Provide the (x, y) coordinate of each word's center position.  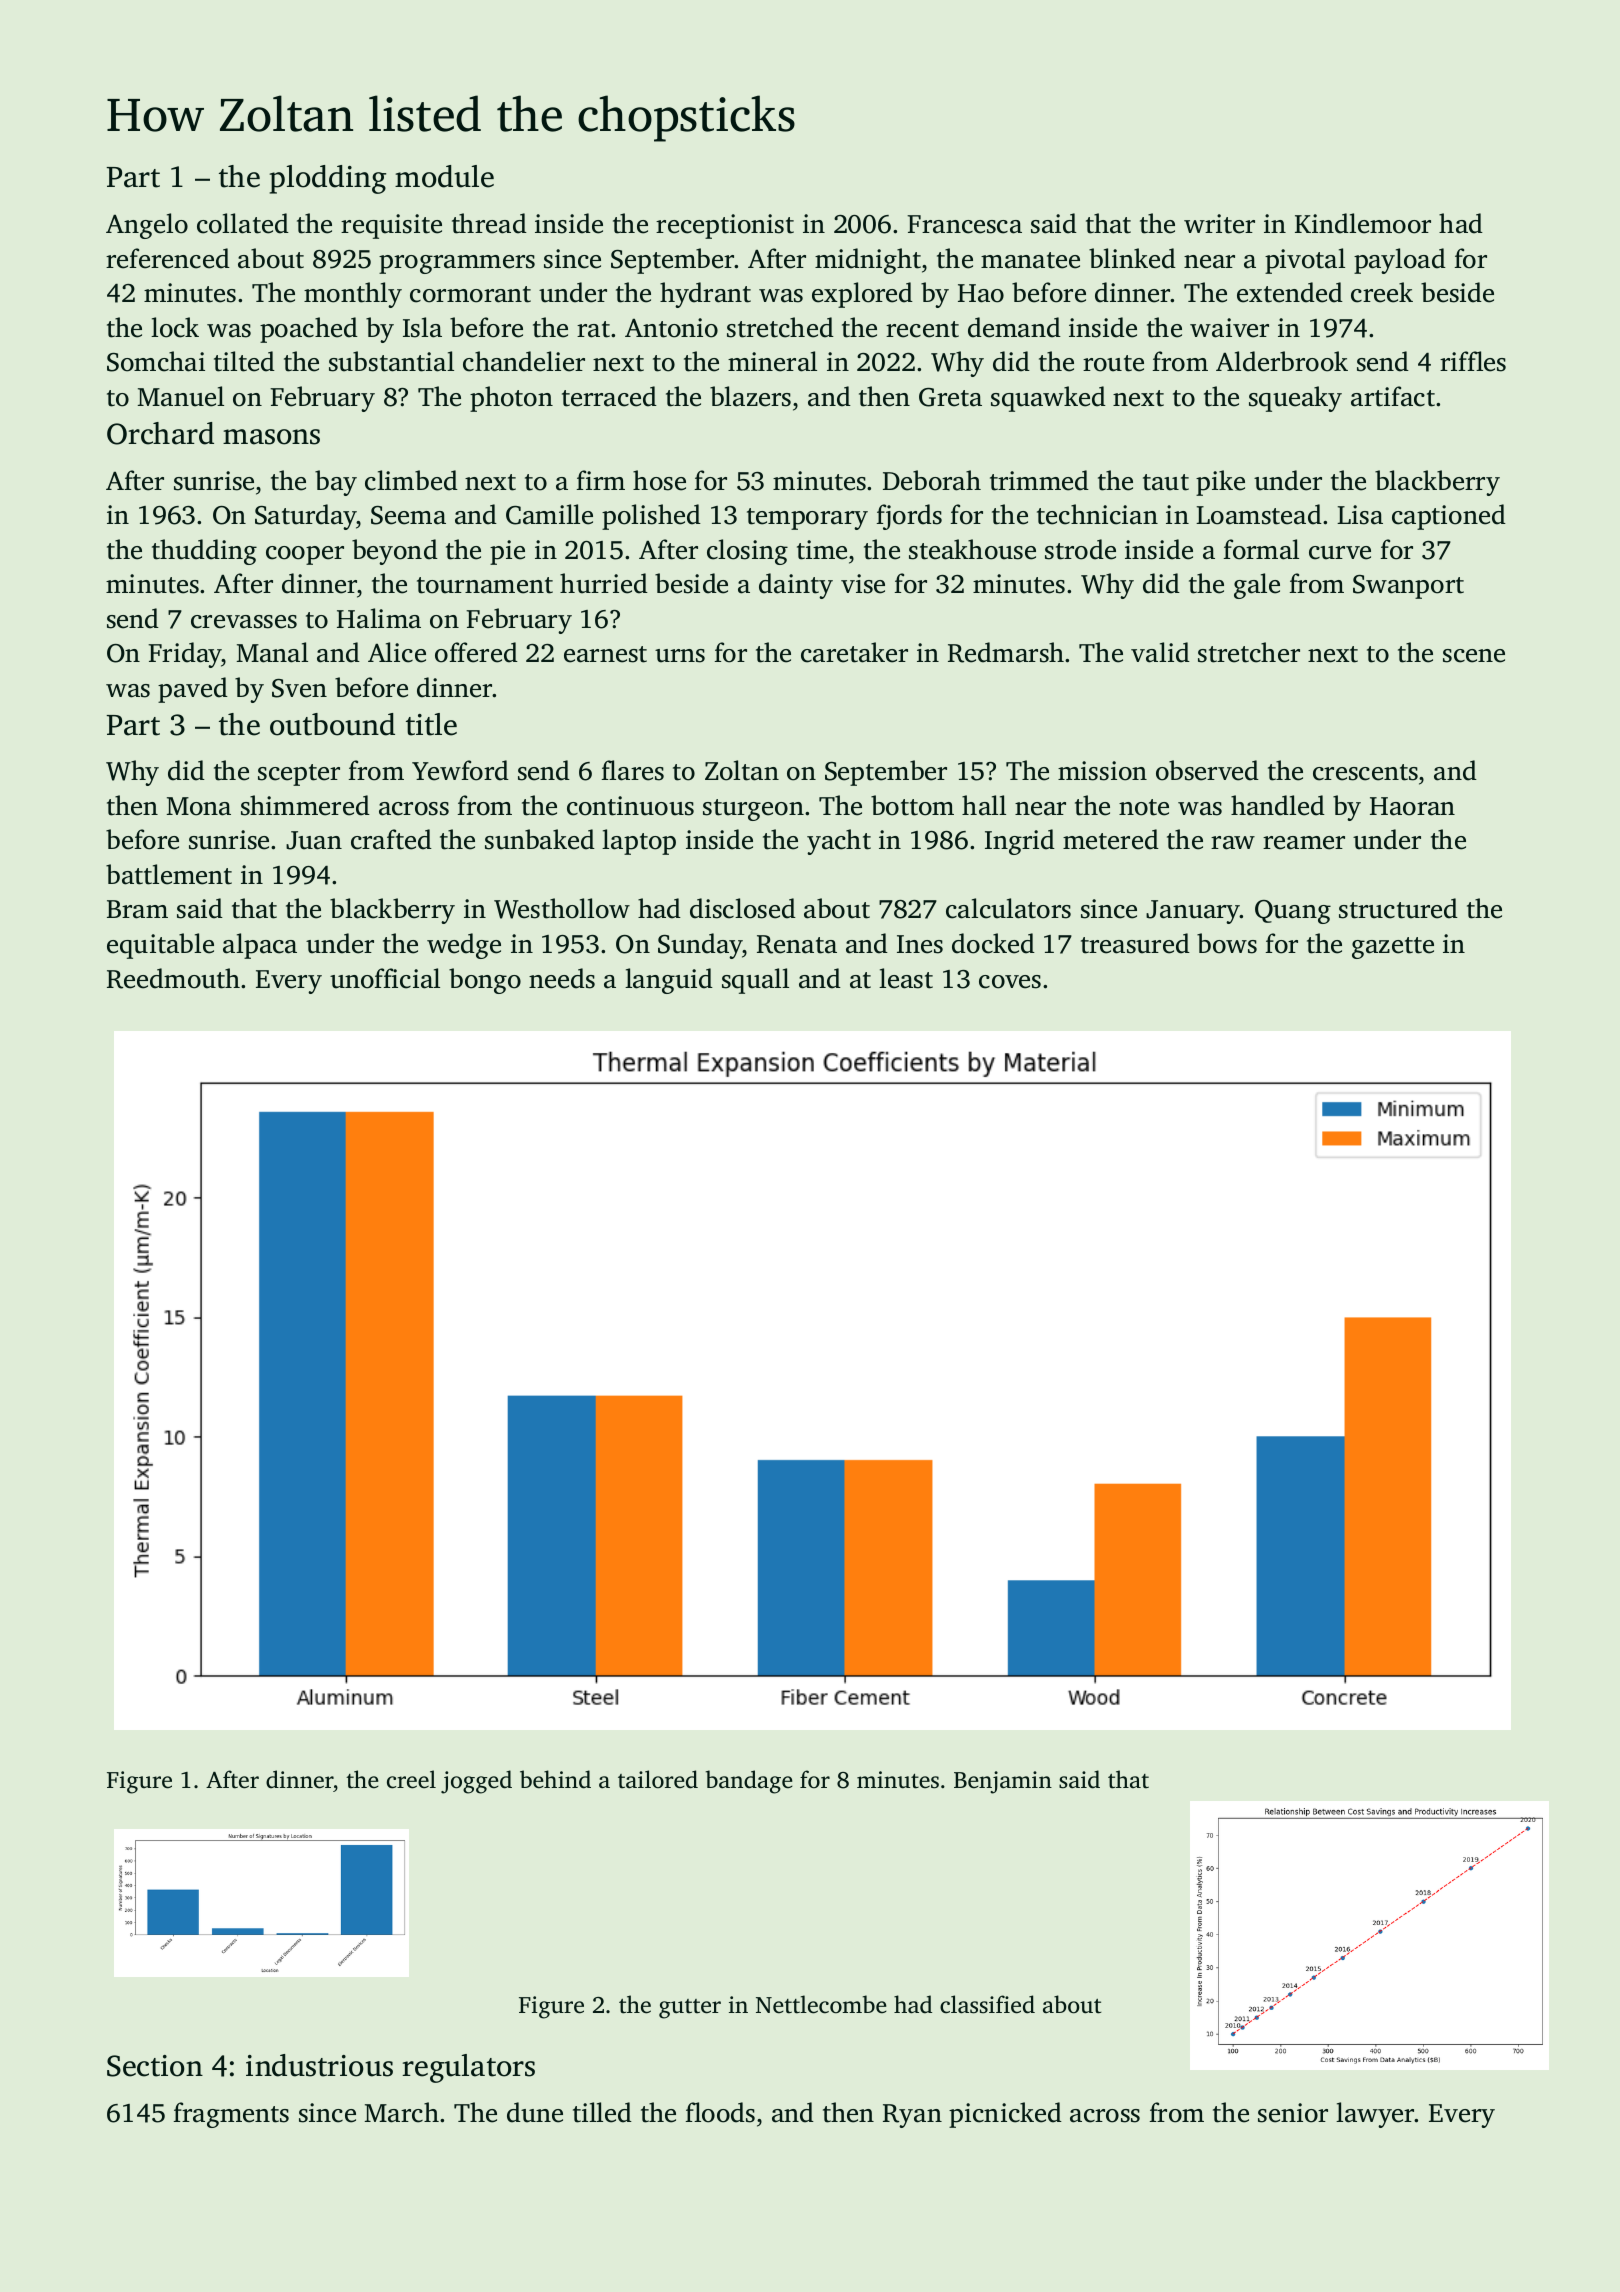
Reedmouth (173, 978)
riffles (1473, 361)
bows (1227, 943)
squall (755, 981)
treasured (1135, 943)
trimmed (1039, 480)
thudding (204, 552)
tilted (244, 361)
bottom (912, 805)
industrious (319, 2065)
